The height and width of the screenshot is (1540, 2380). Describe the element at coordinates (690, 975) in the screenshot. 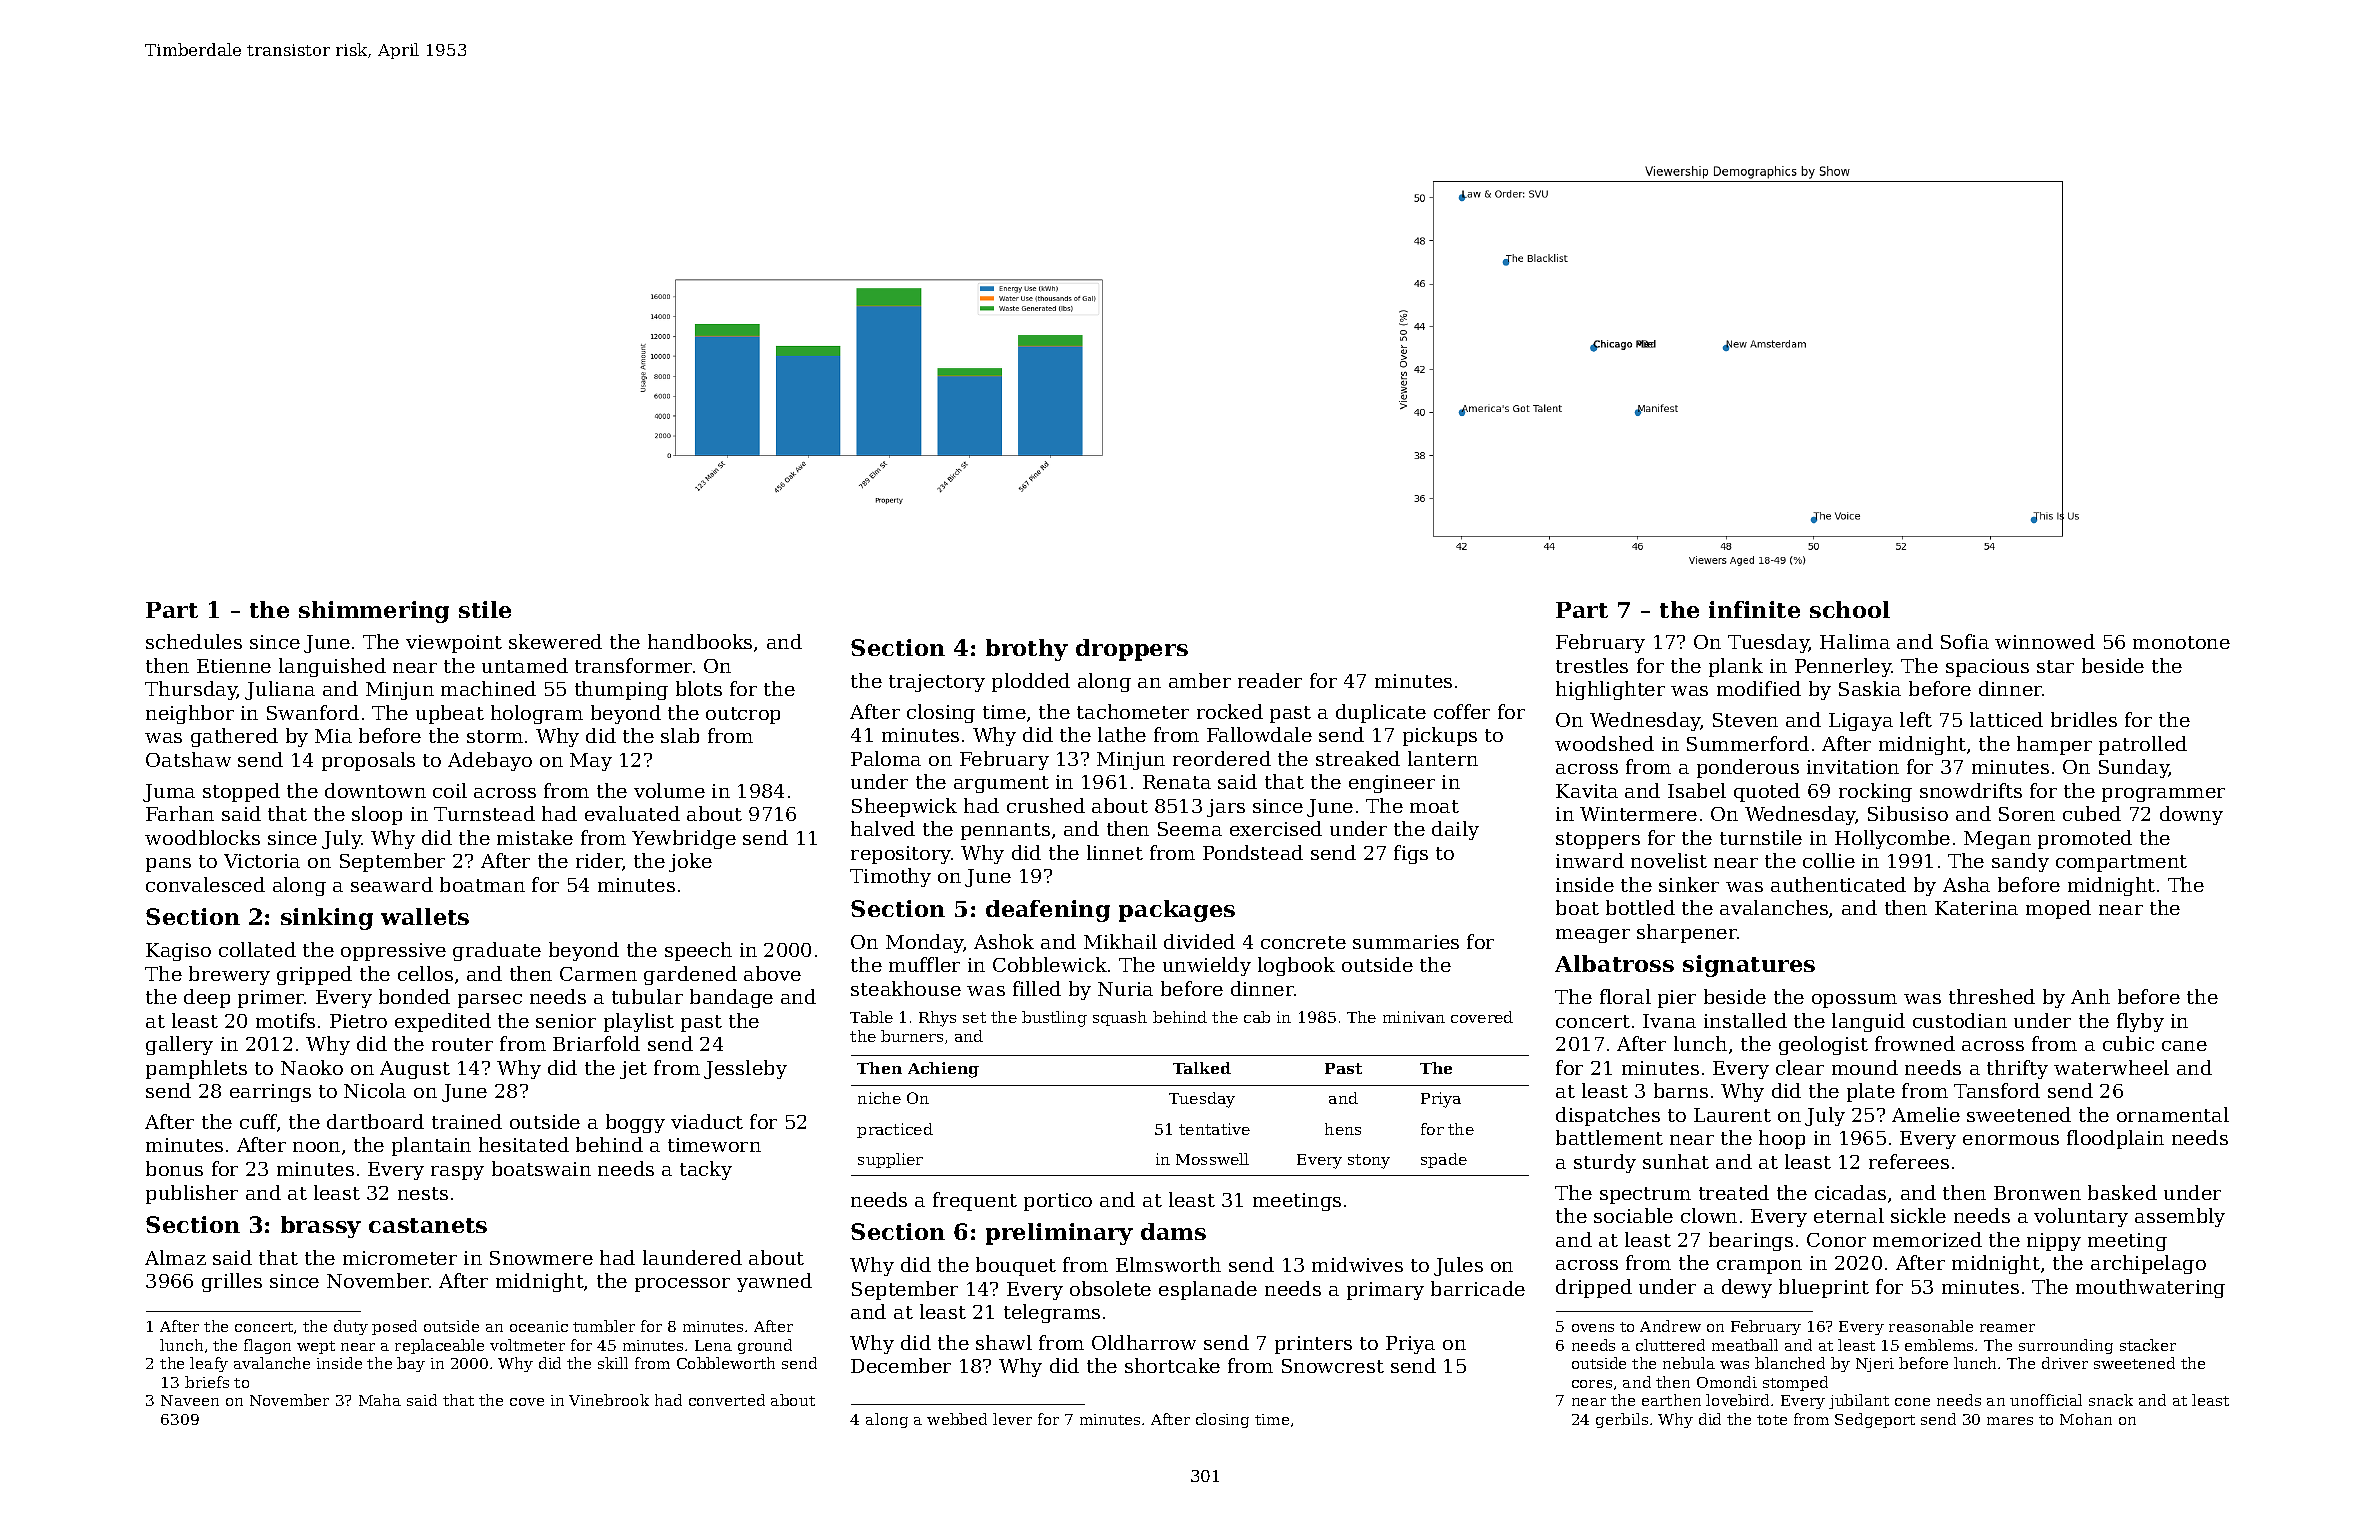

I see `gardened` at that location.
